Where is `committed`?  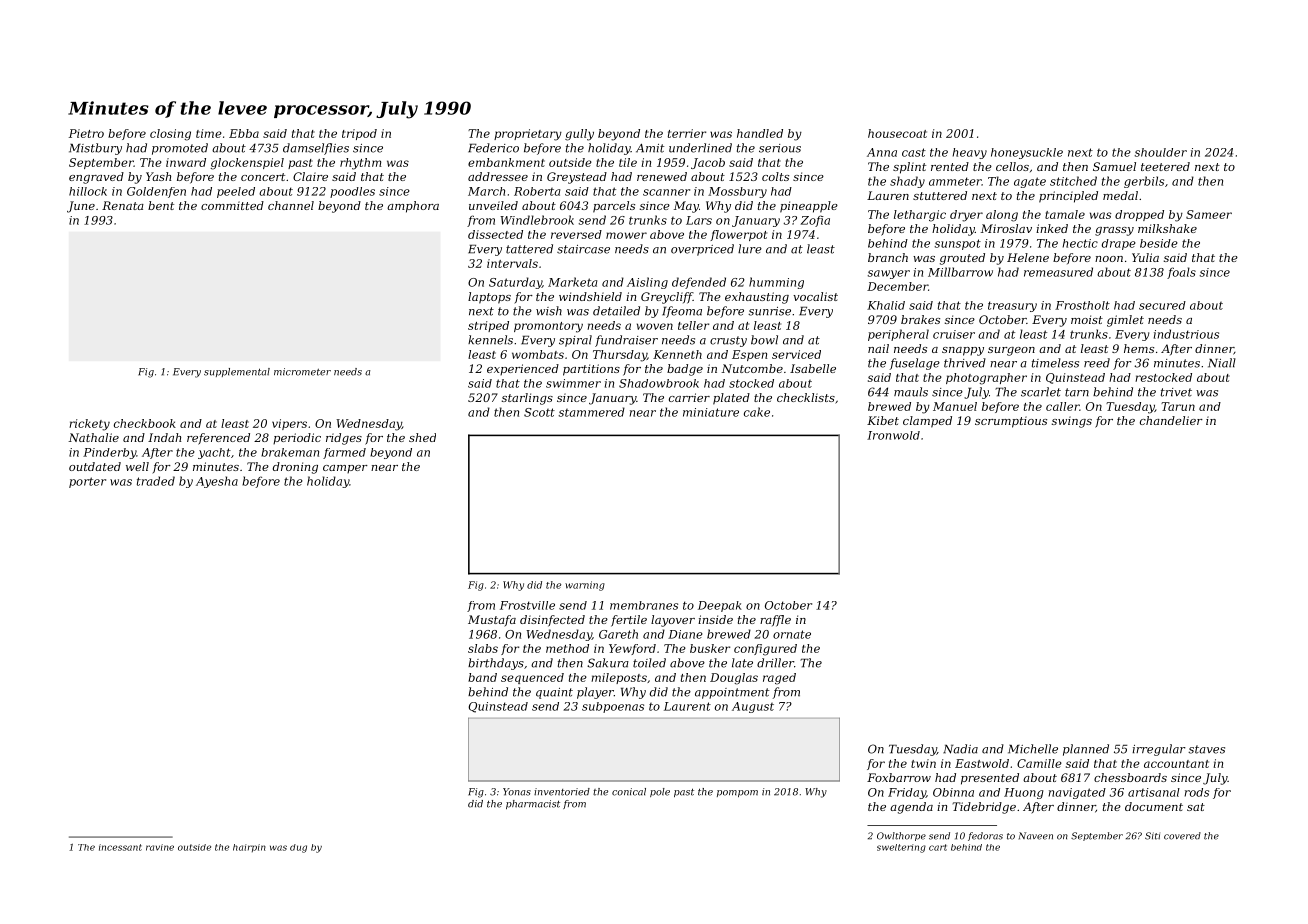
committed is located at coordinates (232, 205).
